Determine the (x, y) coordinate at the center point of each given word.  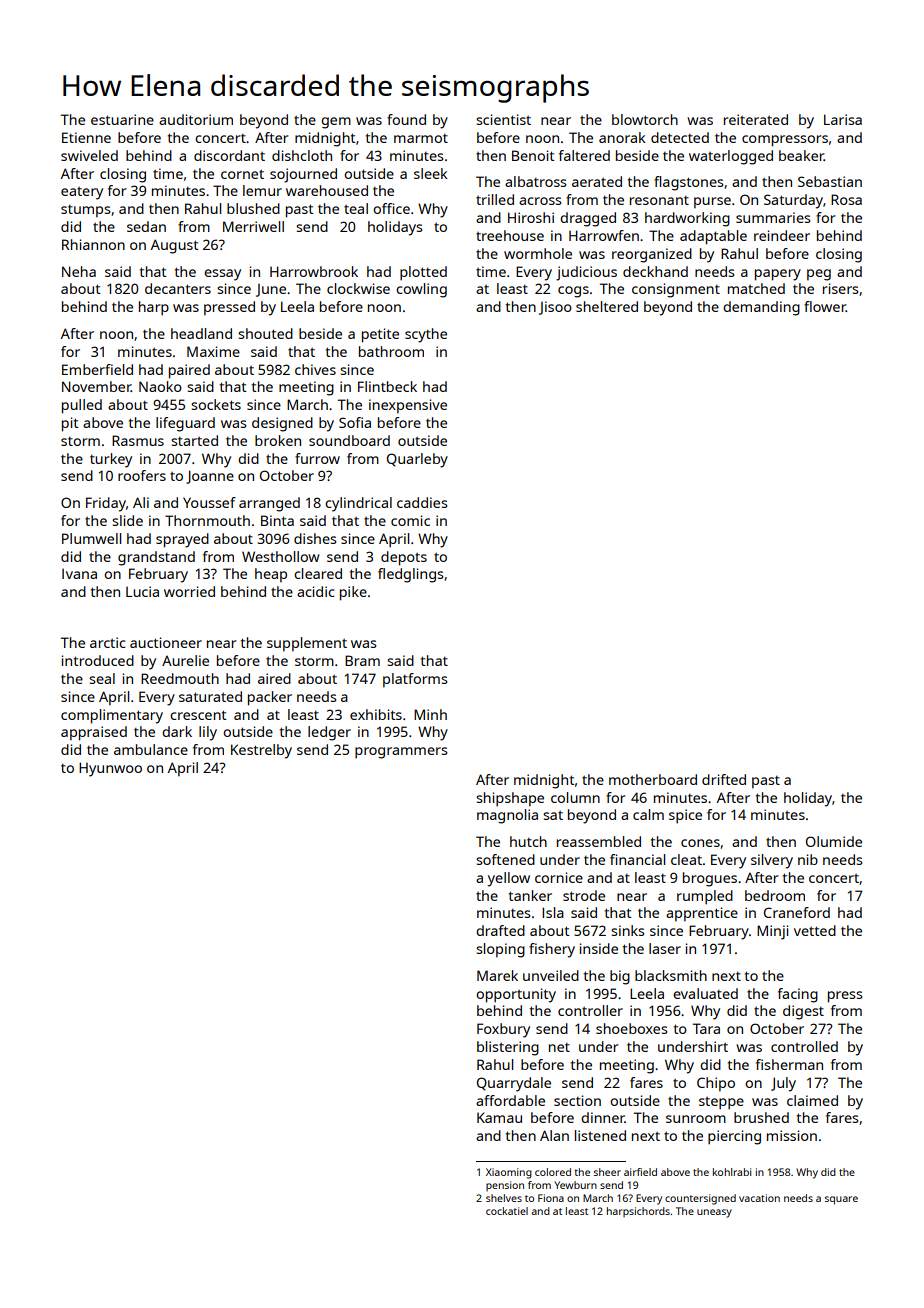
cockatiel (507, 1211)
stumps (86, 211)
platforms (415, 680)
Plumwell (91, 538)
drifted (724, 779)
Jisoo (555, 308)
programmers (401, 753)
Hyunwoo (110, 769)
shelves (504, 1198)
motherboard (653, 779)
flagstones (689, 183)
